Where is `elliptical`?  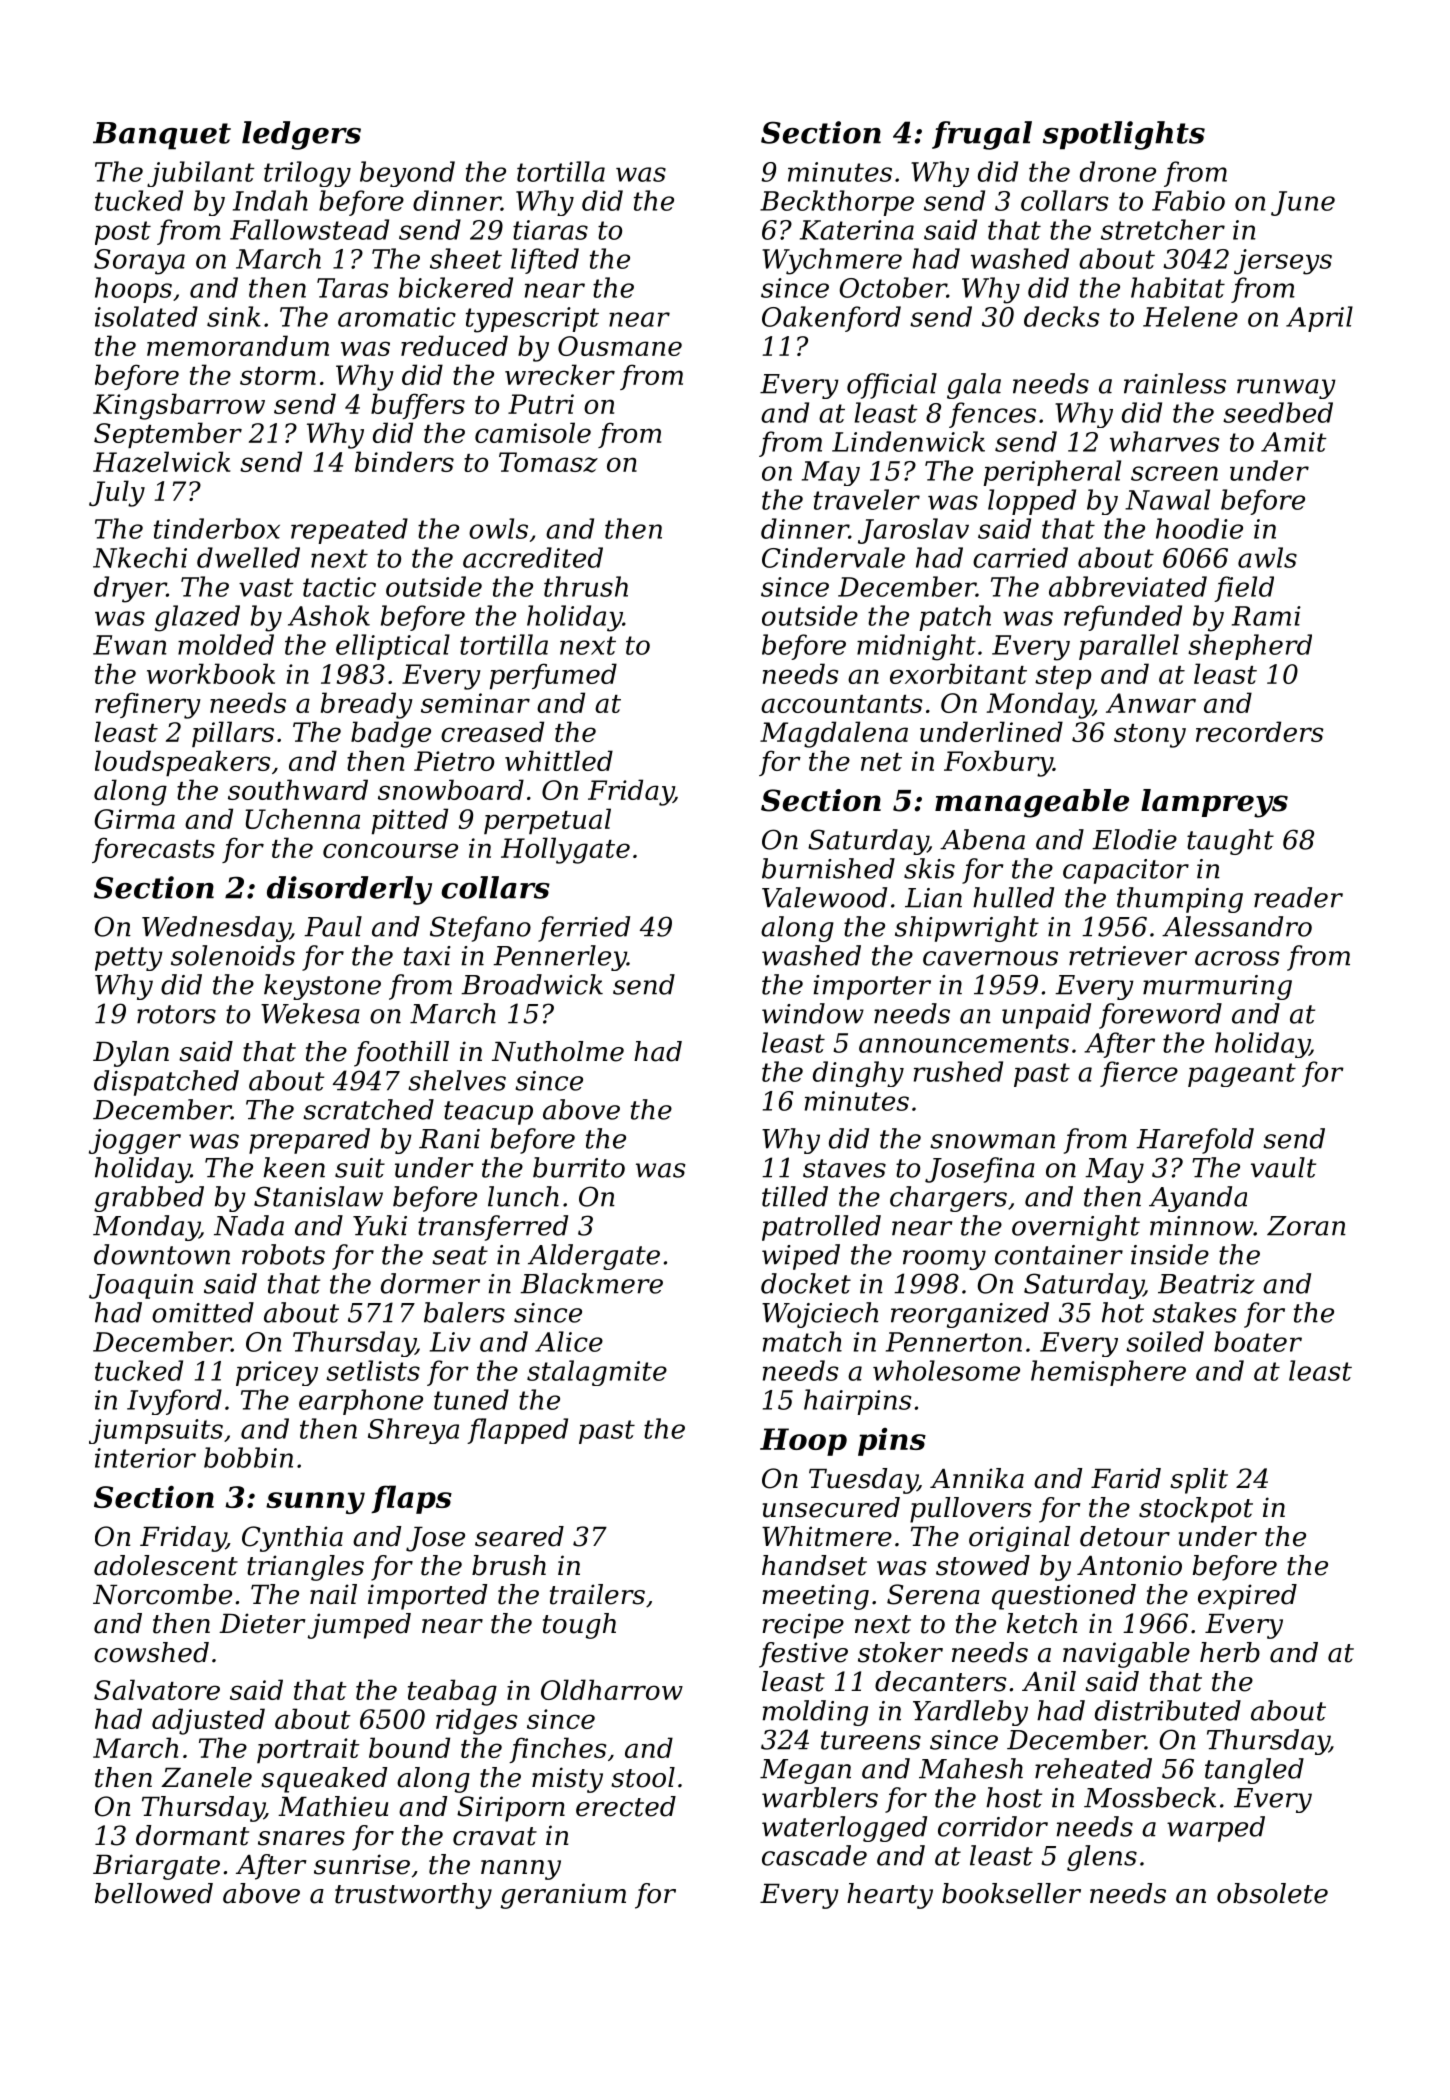 elliptical is located at coordinates (393, 647).
